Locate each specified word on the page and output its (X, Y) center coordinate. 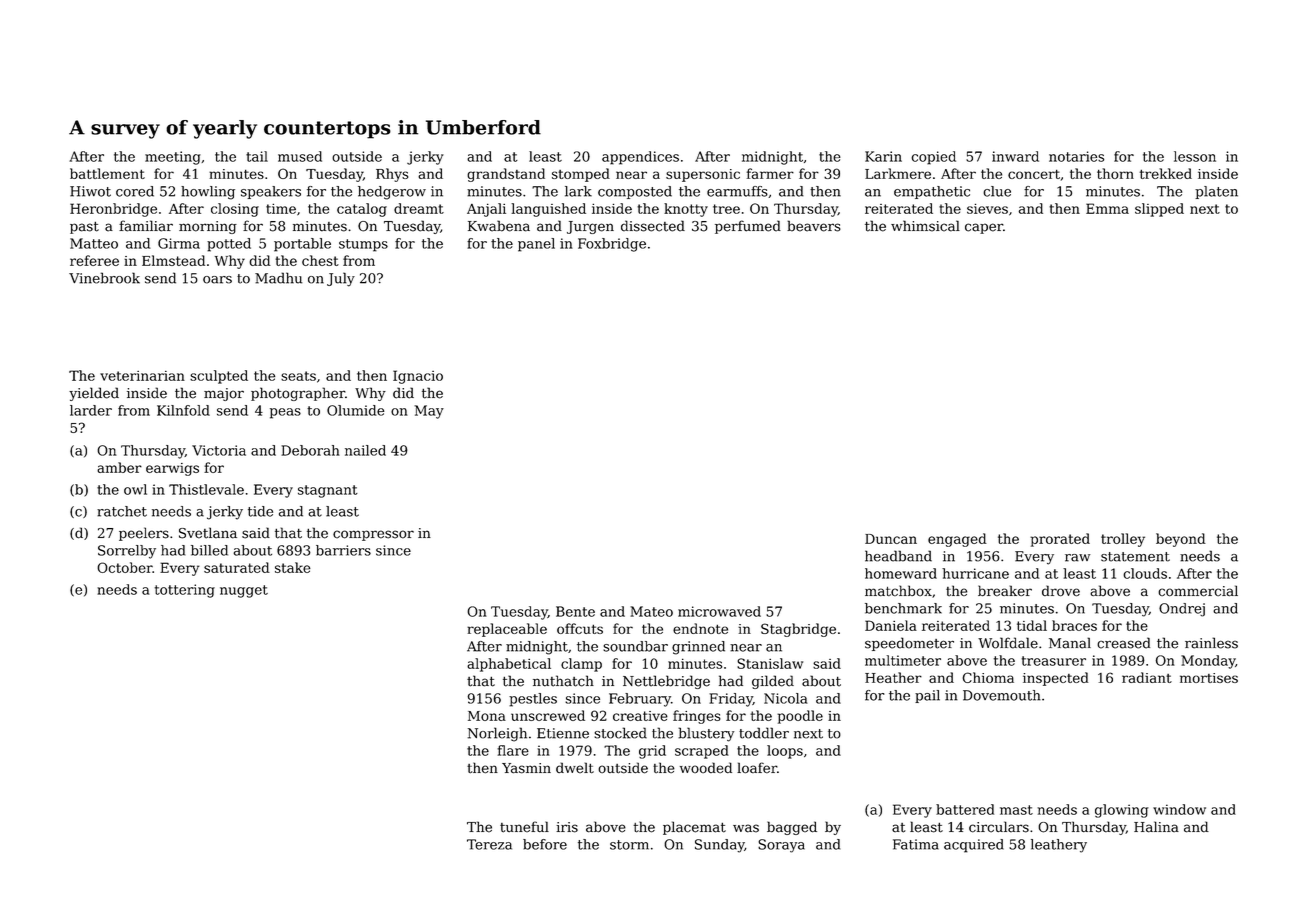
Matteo (94, 243)
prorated (1060, 540)
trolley (1123, 540)
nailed (365, 450)
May (429, 412)
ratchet (122, 511)
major (224, 394)
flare (513, 750)
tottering (185, 591)
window (1179, 809)
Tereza (489, 844)
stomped (581, 175)
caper (984, 228)
